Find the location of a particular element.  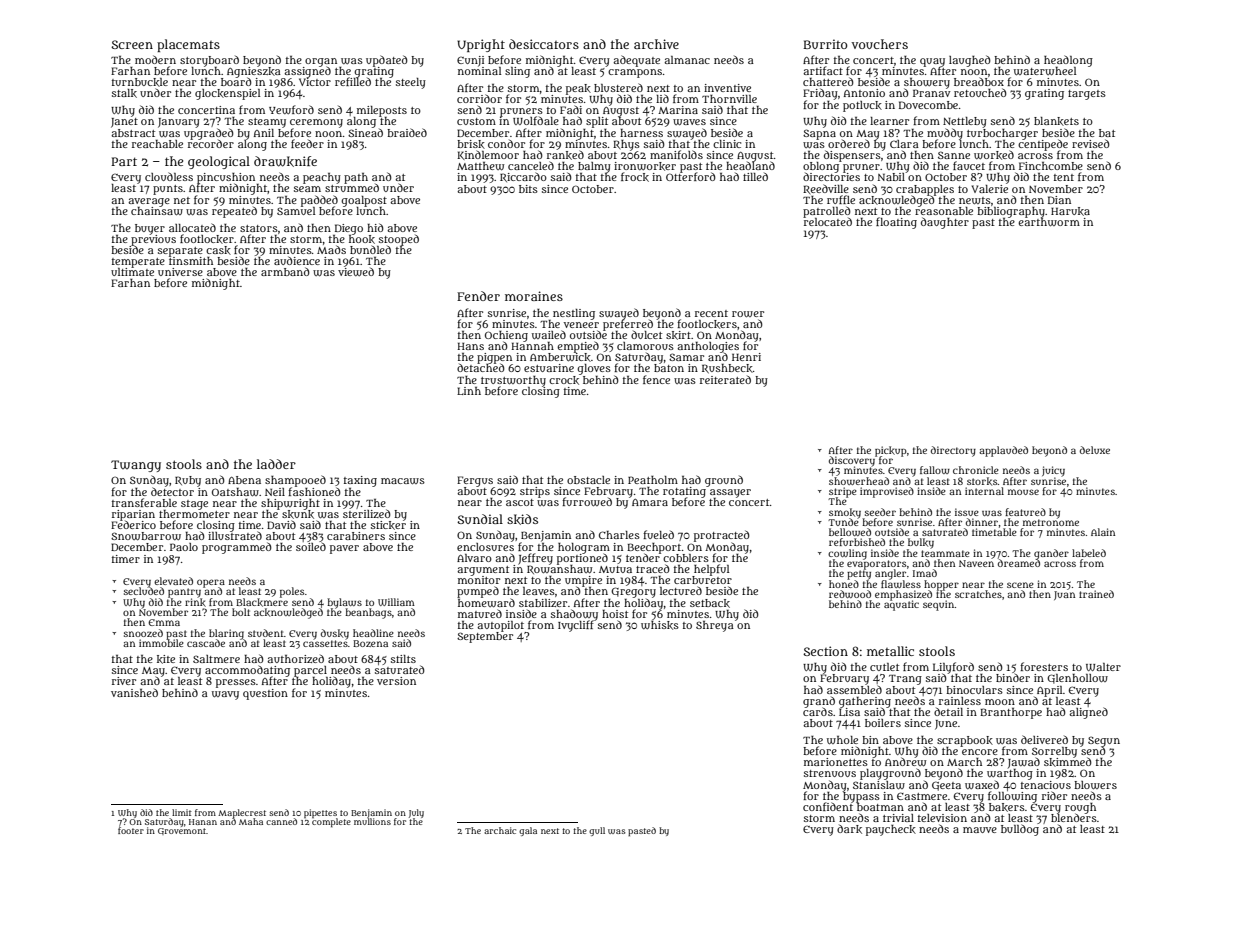

recent is located at coordinates (711, 313).
